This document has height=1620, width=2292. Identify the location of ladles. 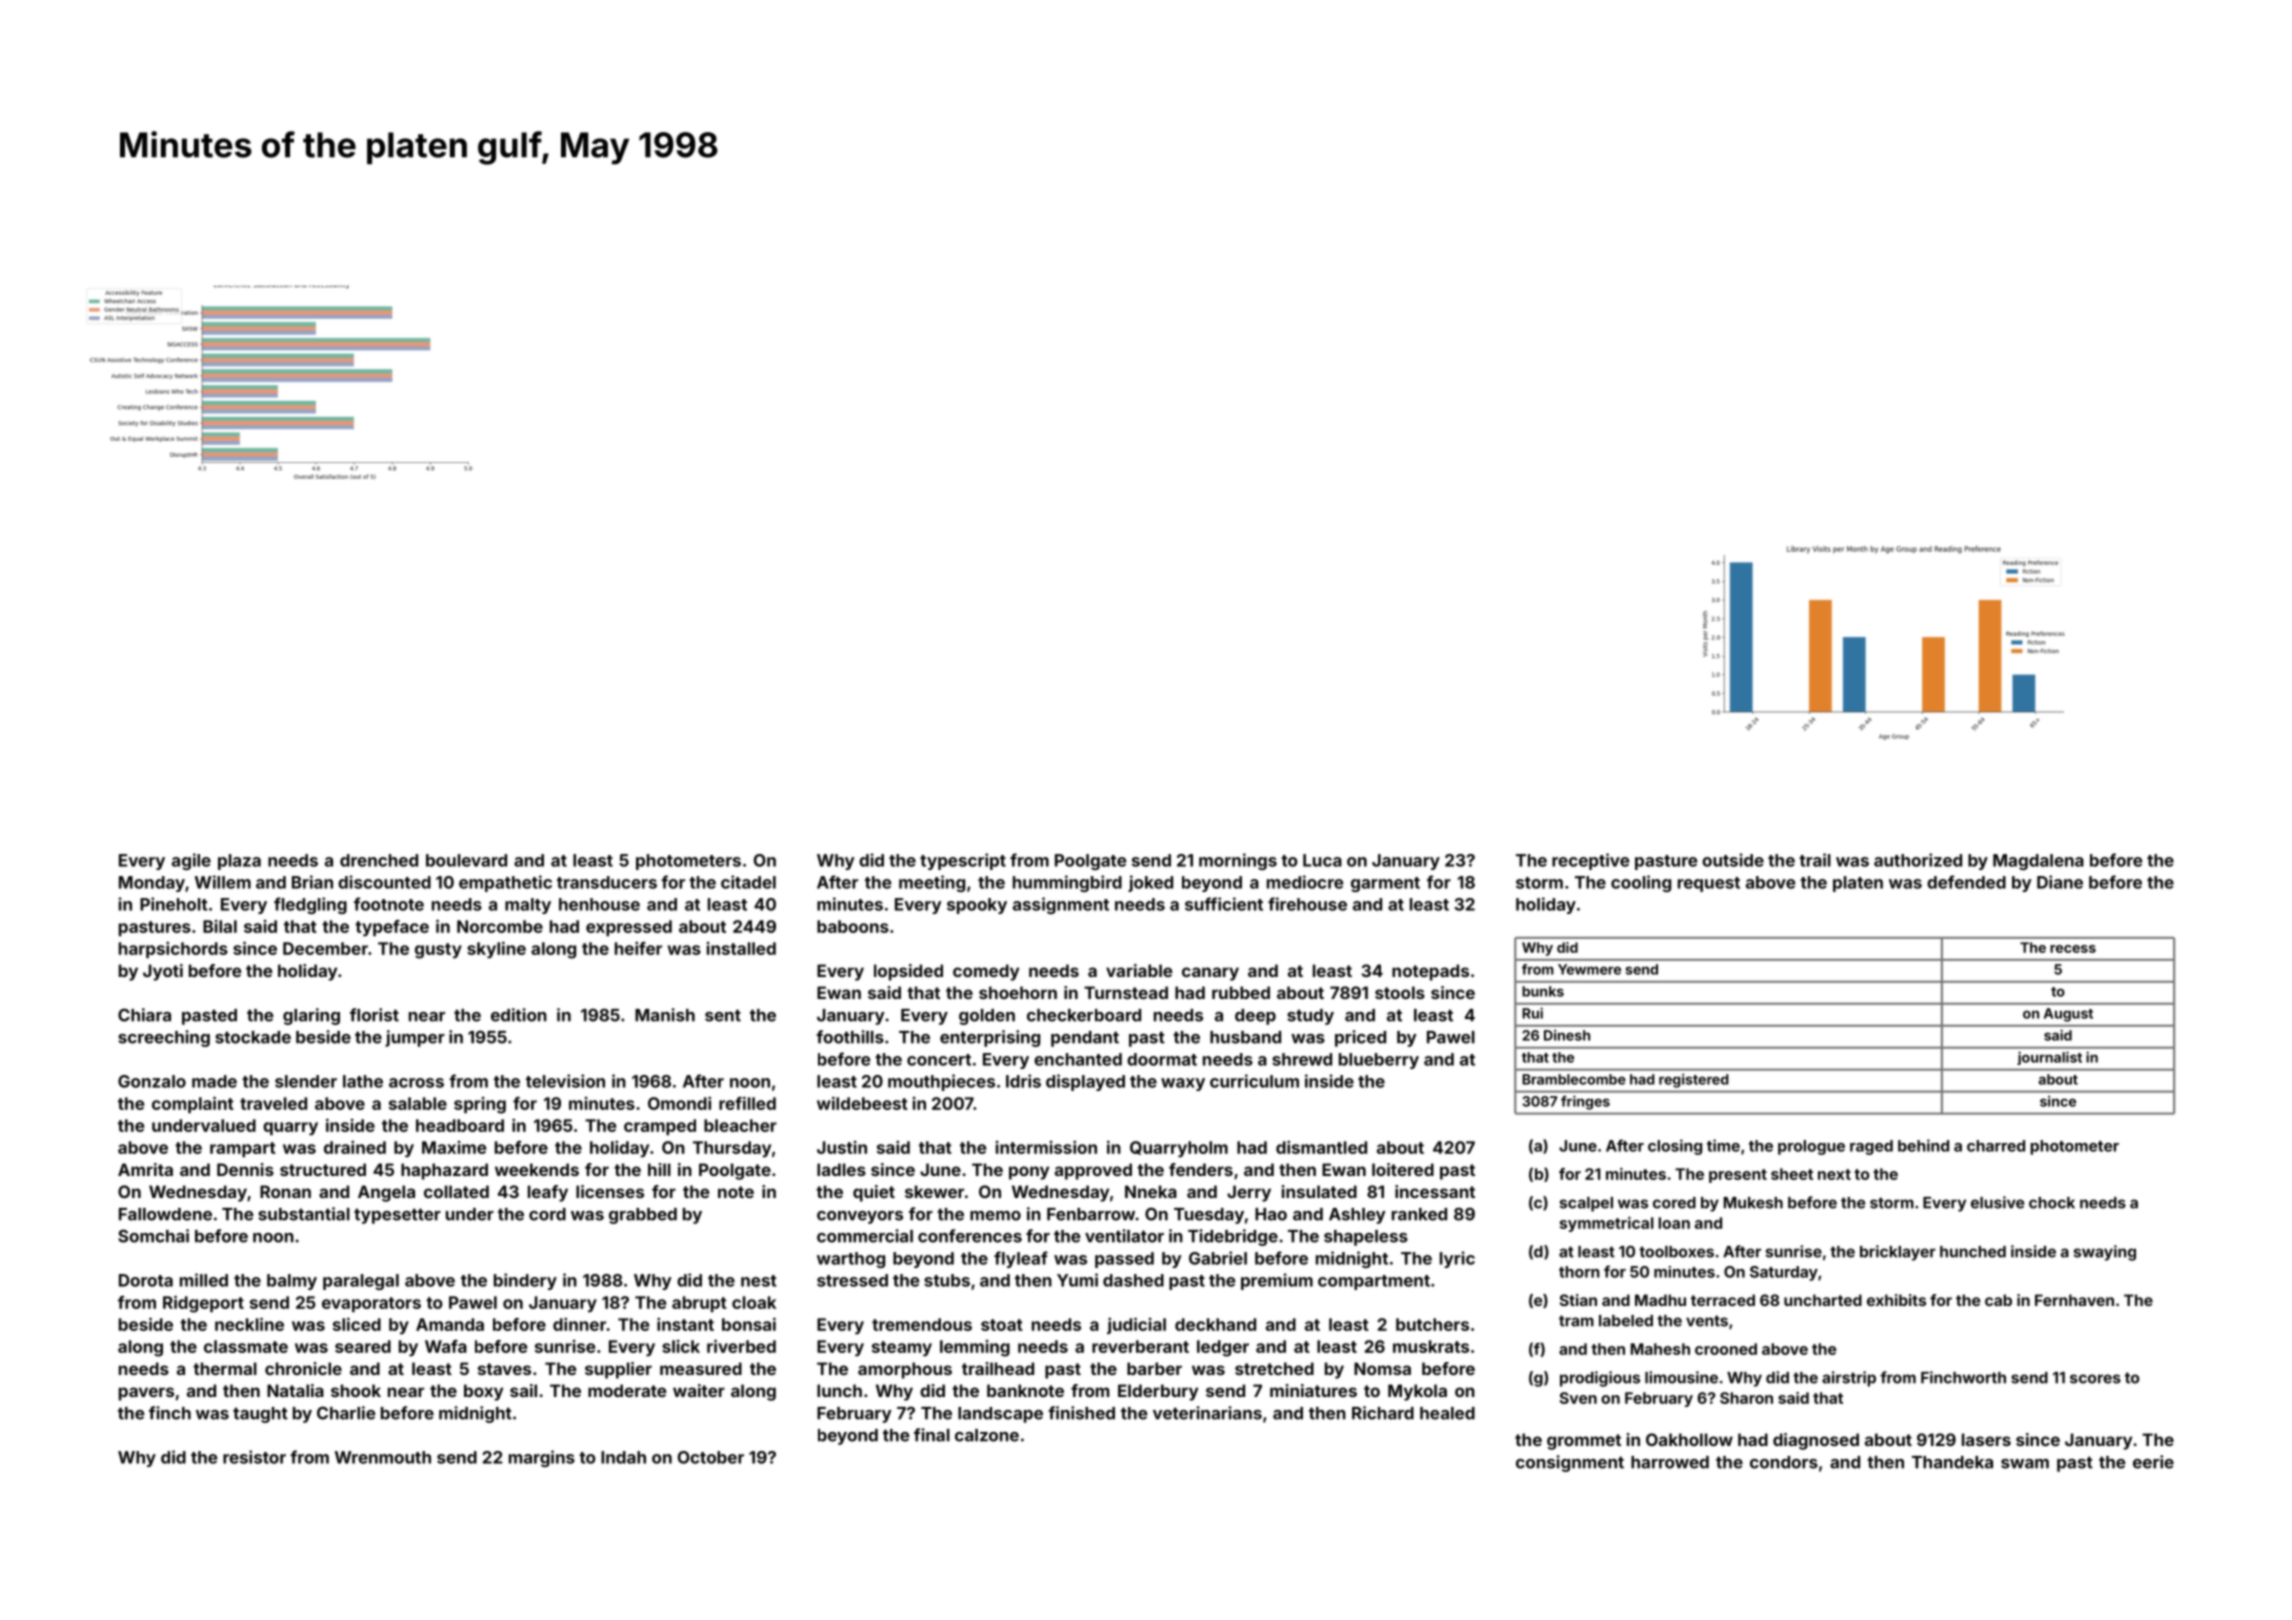
(841, 1169).
